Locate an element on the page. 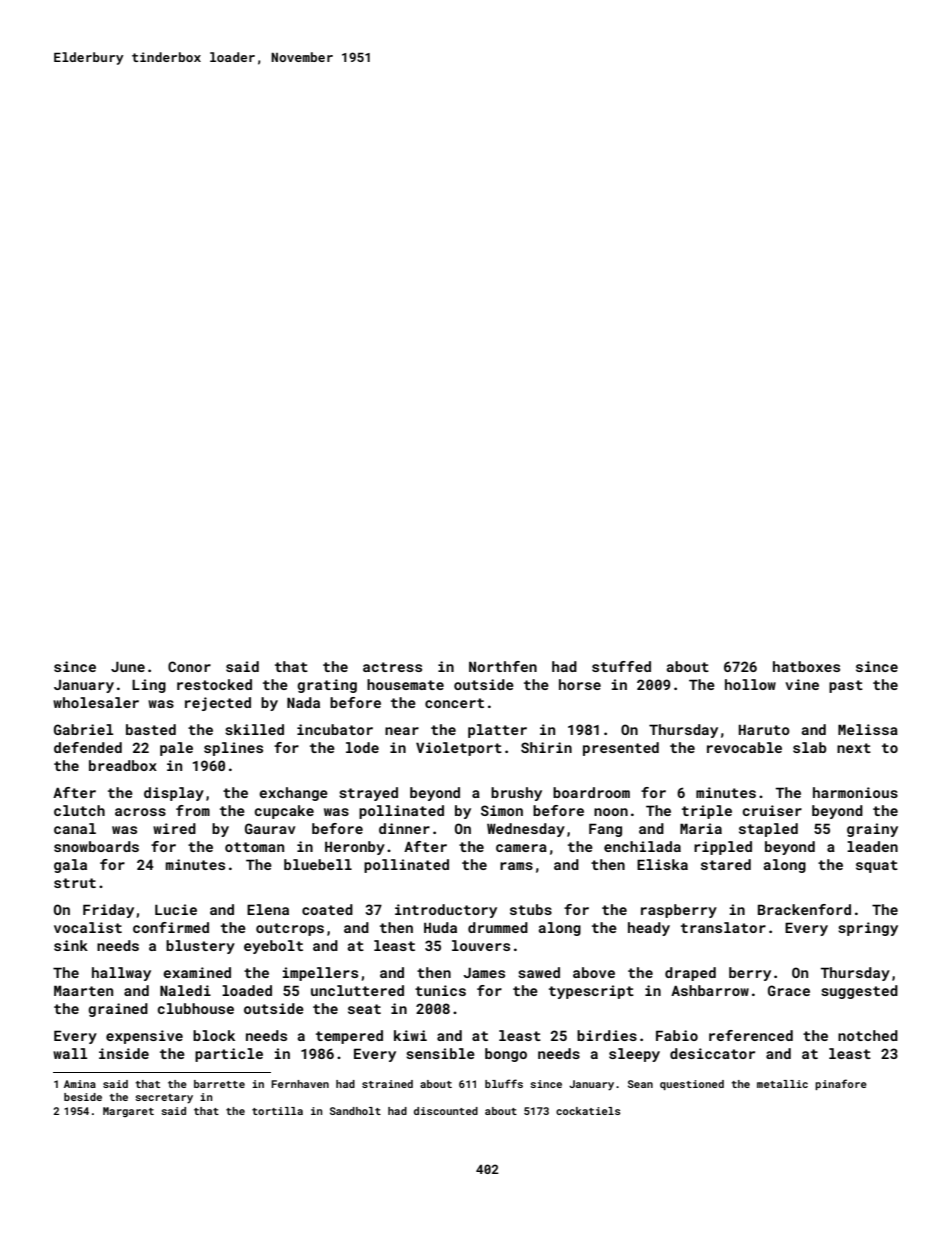 This page has height=1233, width=952. Sandholt is located at coordinates (355, 1111).
